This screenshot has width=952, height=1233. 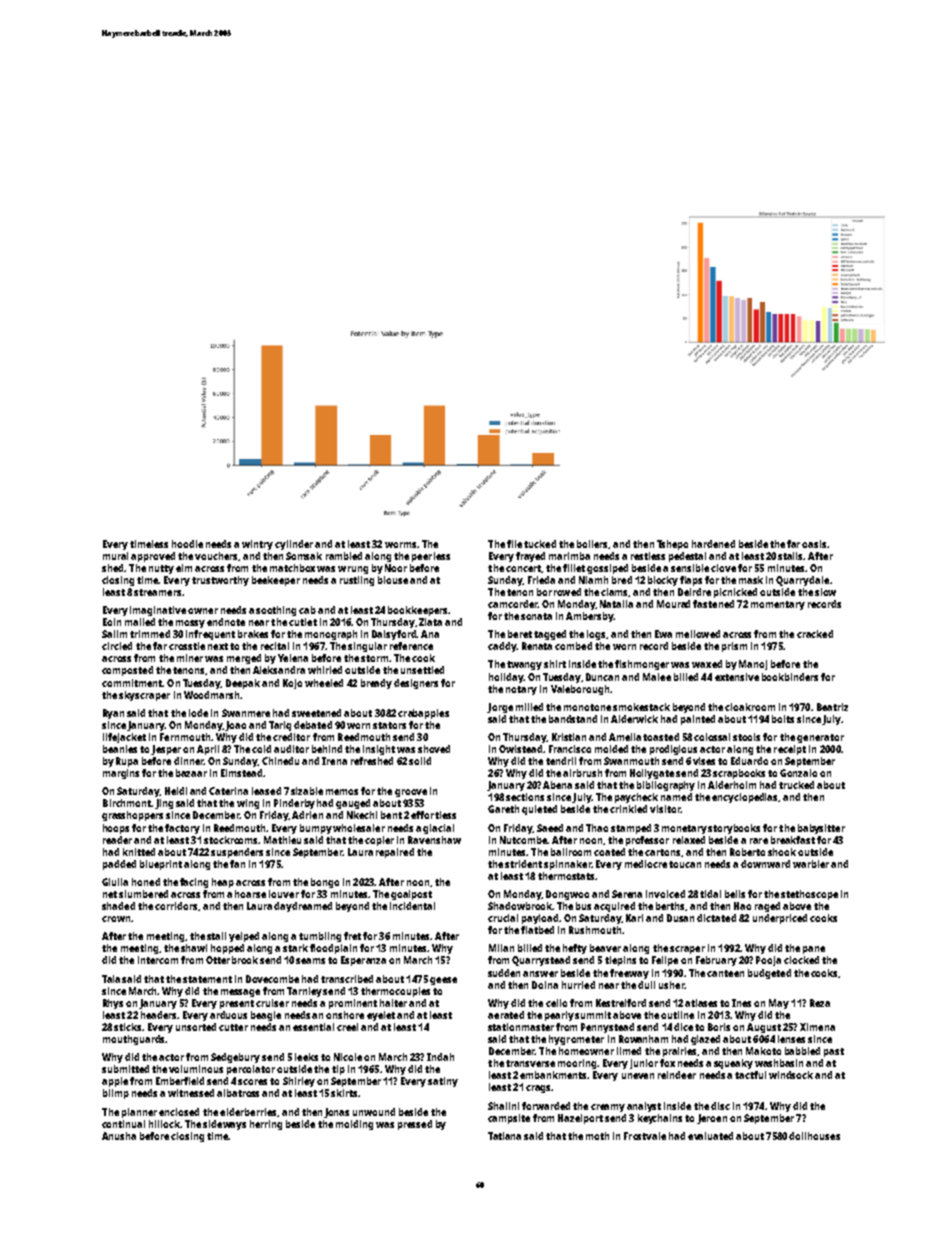 I want to click on sizable, so click(x=307, y=791).
